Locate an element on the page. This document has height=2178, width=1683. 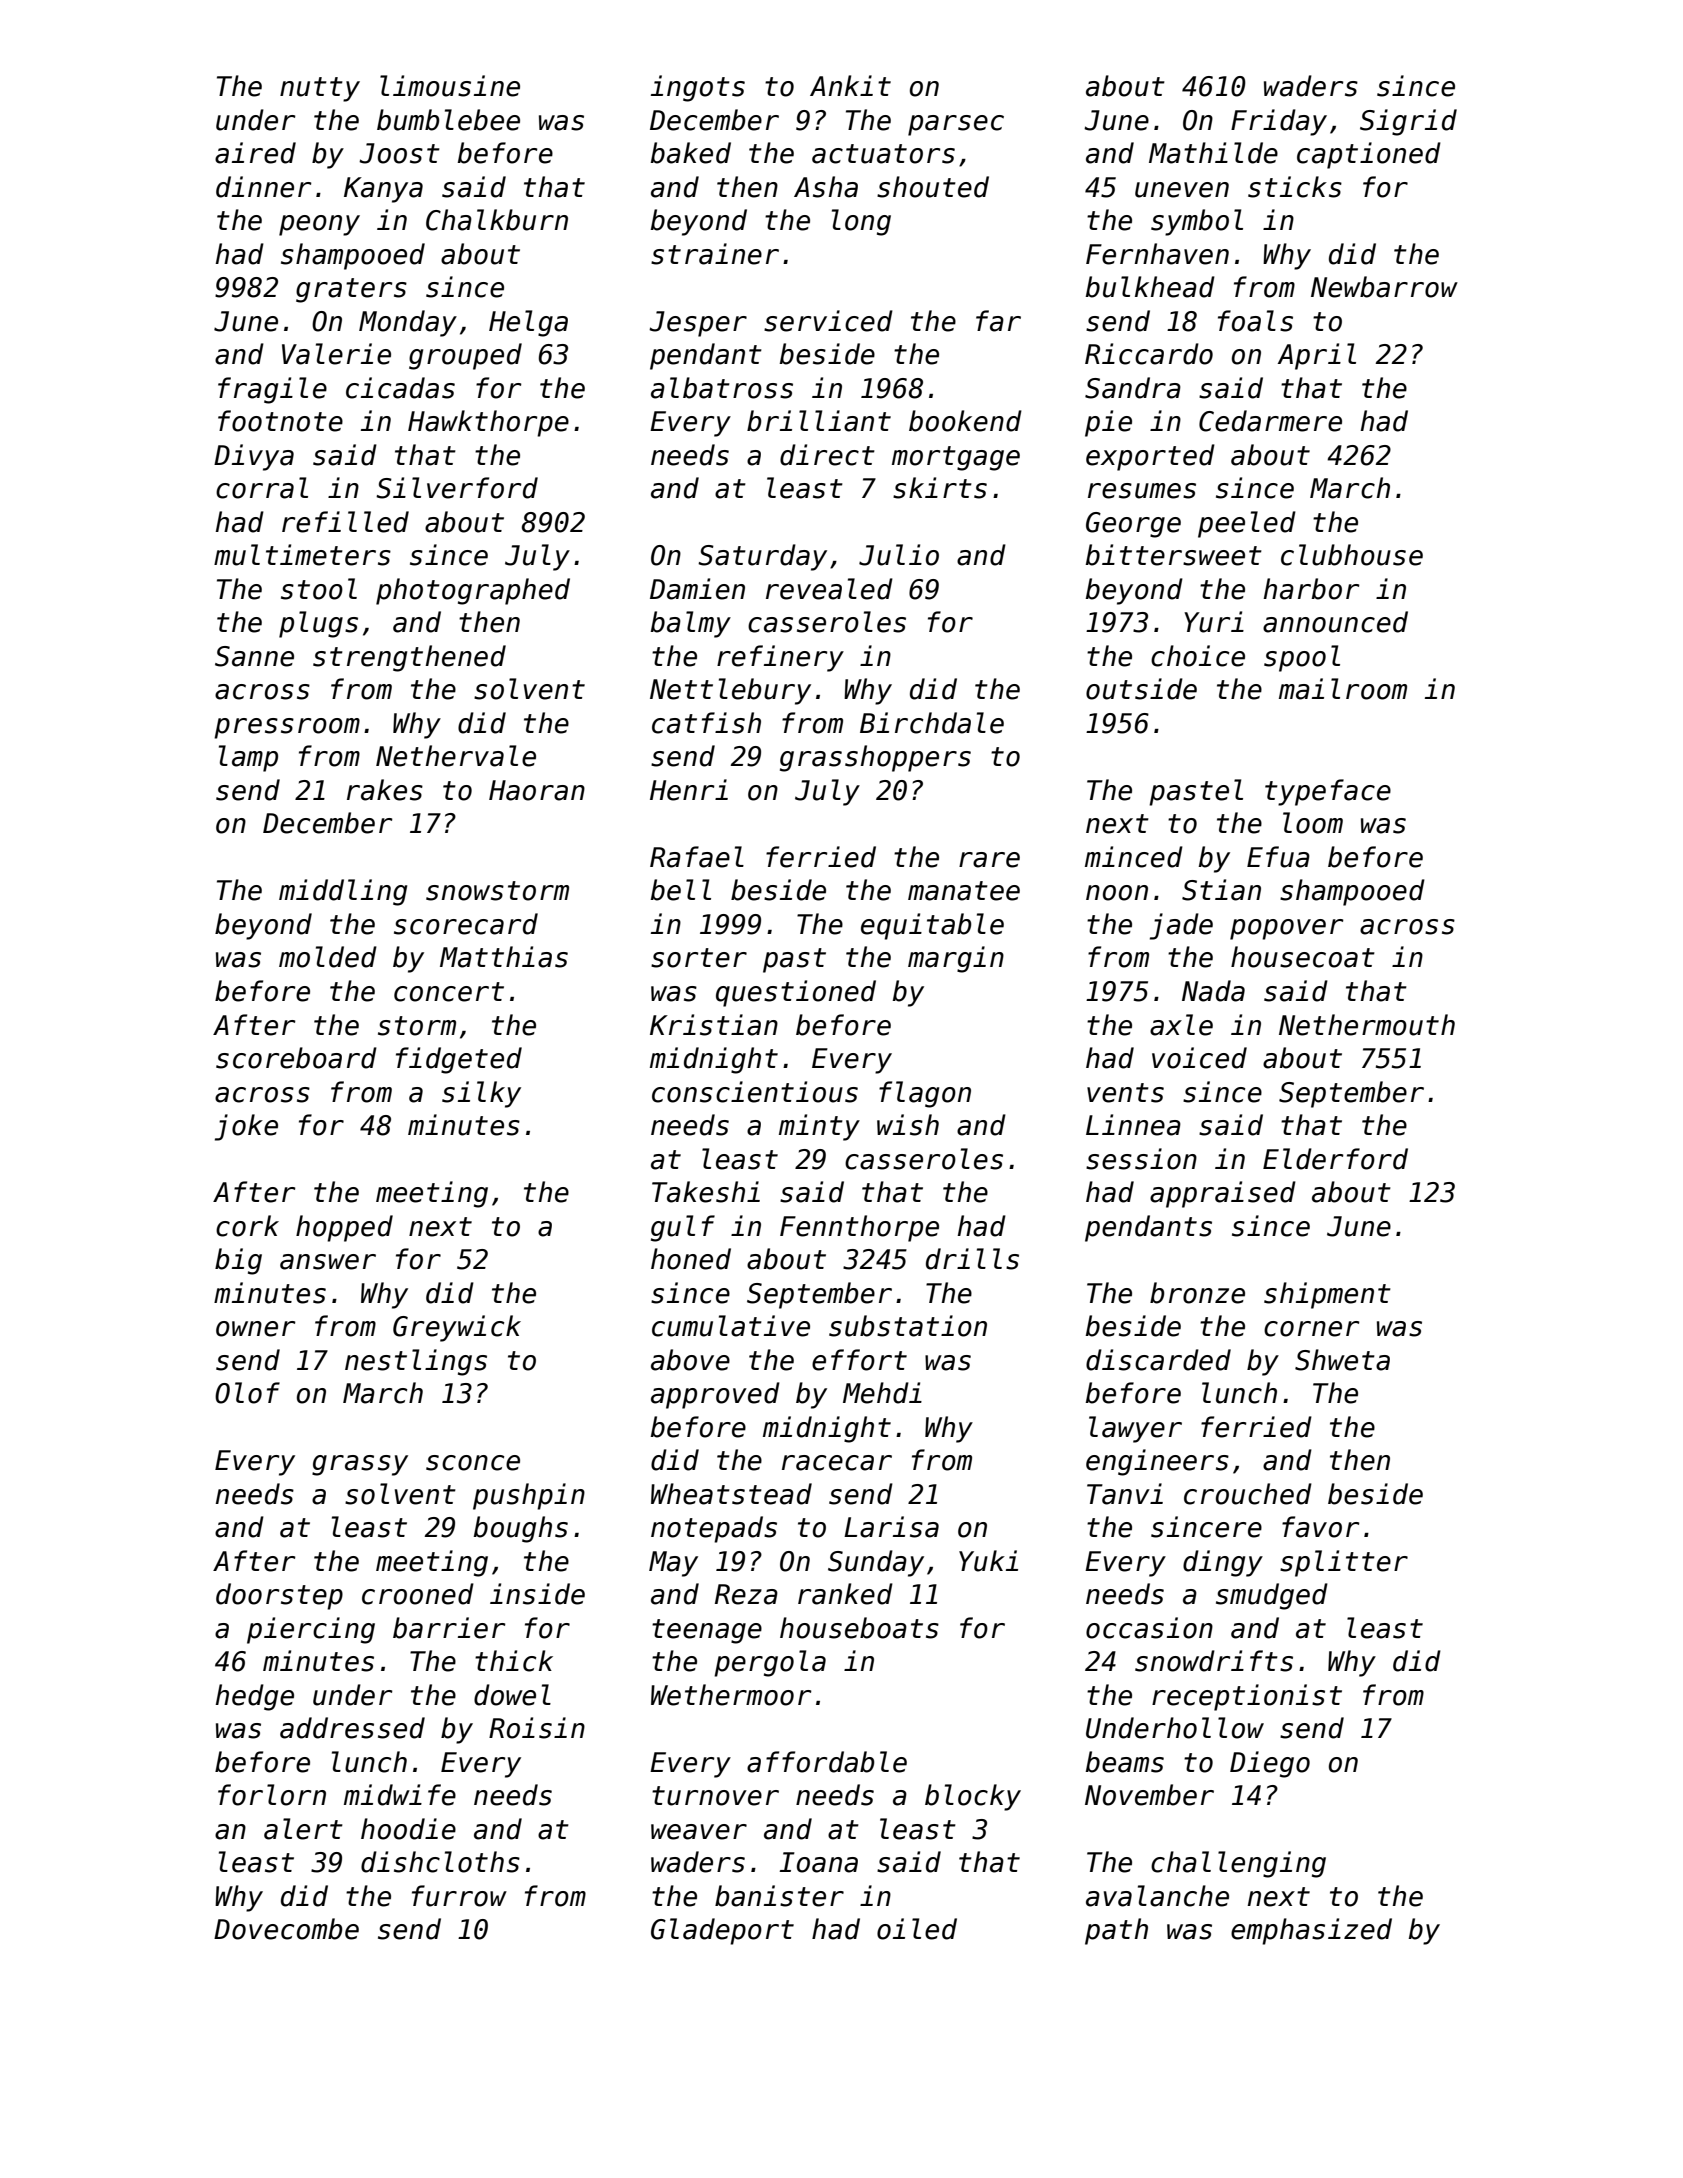
sorter is located at coordinates (699, 958).
